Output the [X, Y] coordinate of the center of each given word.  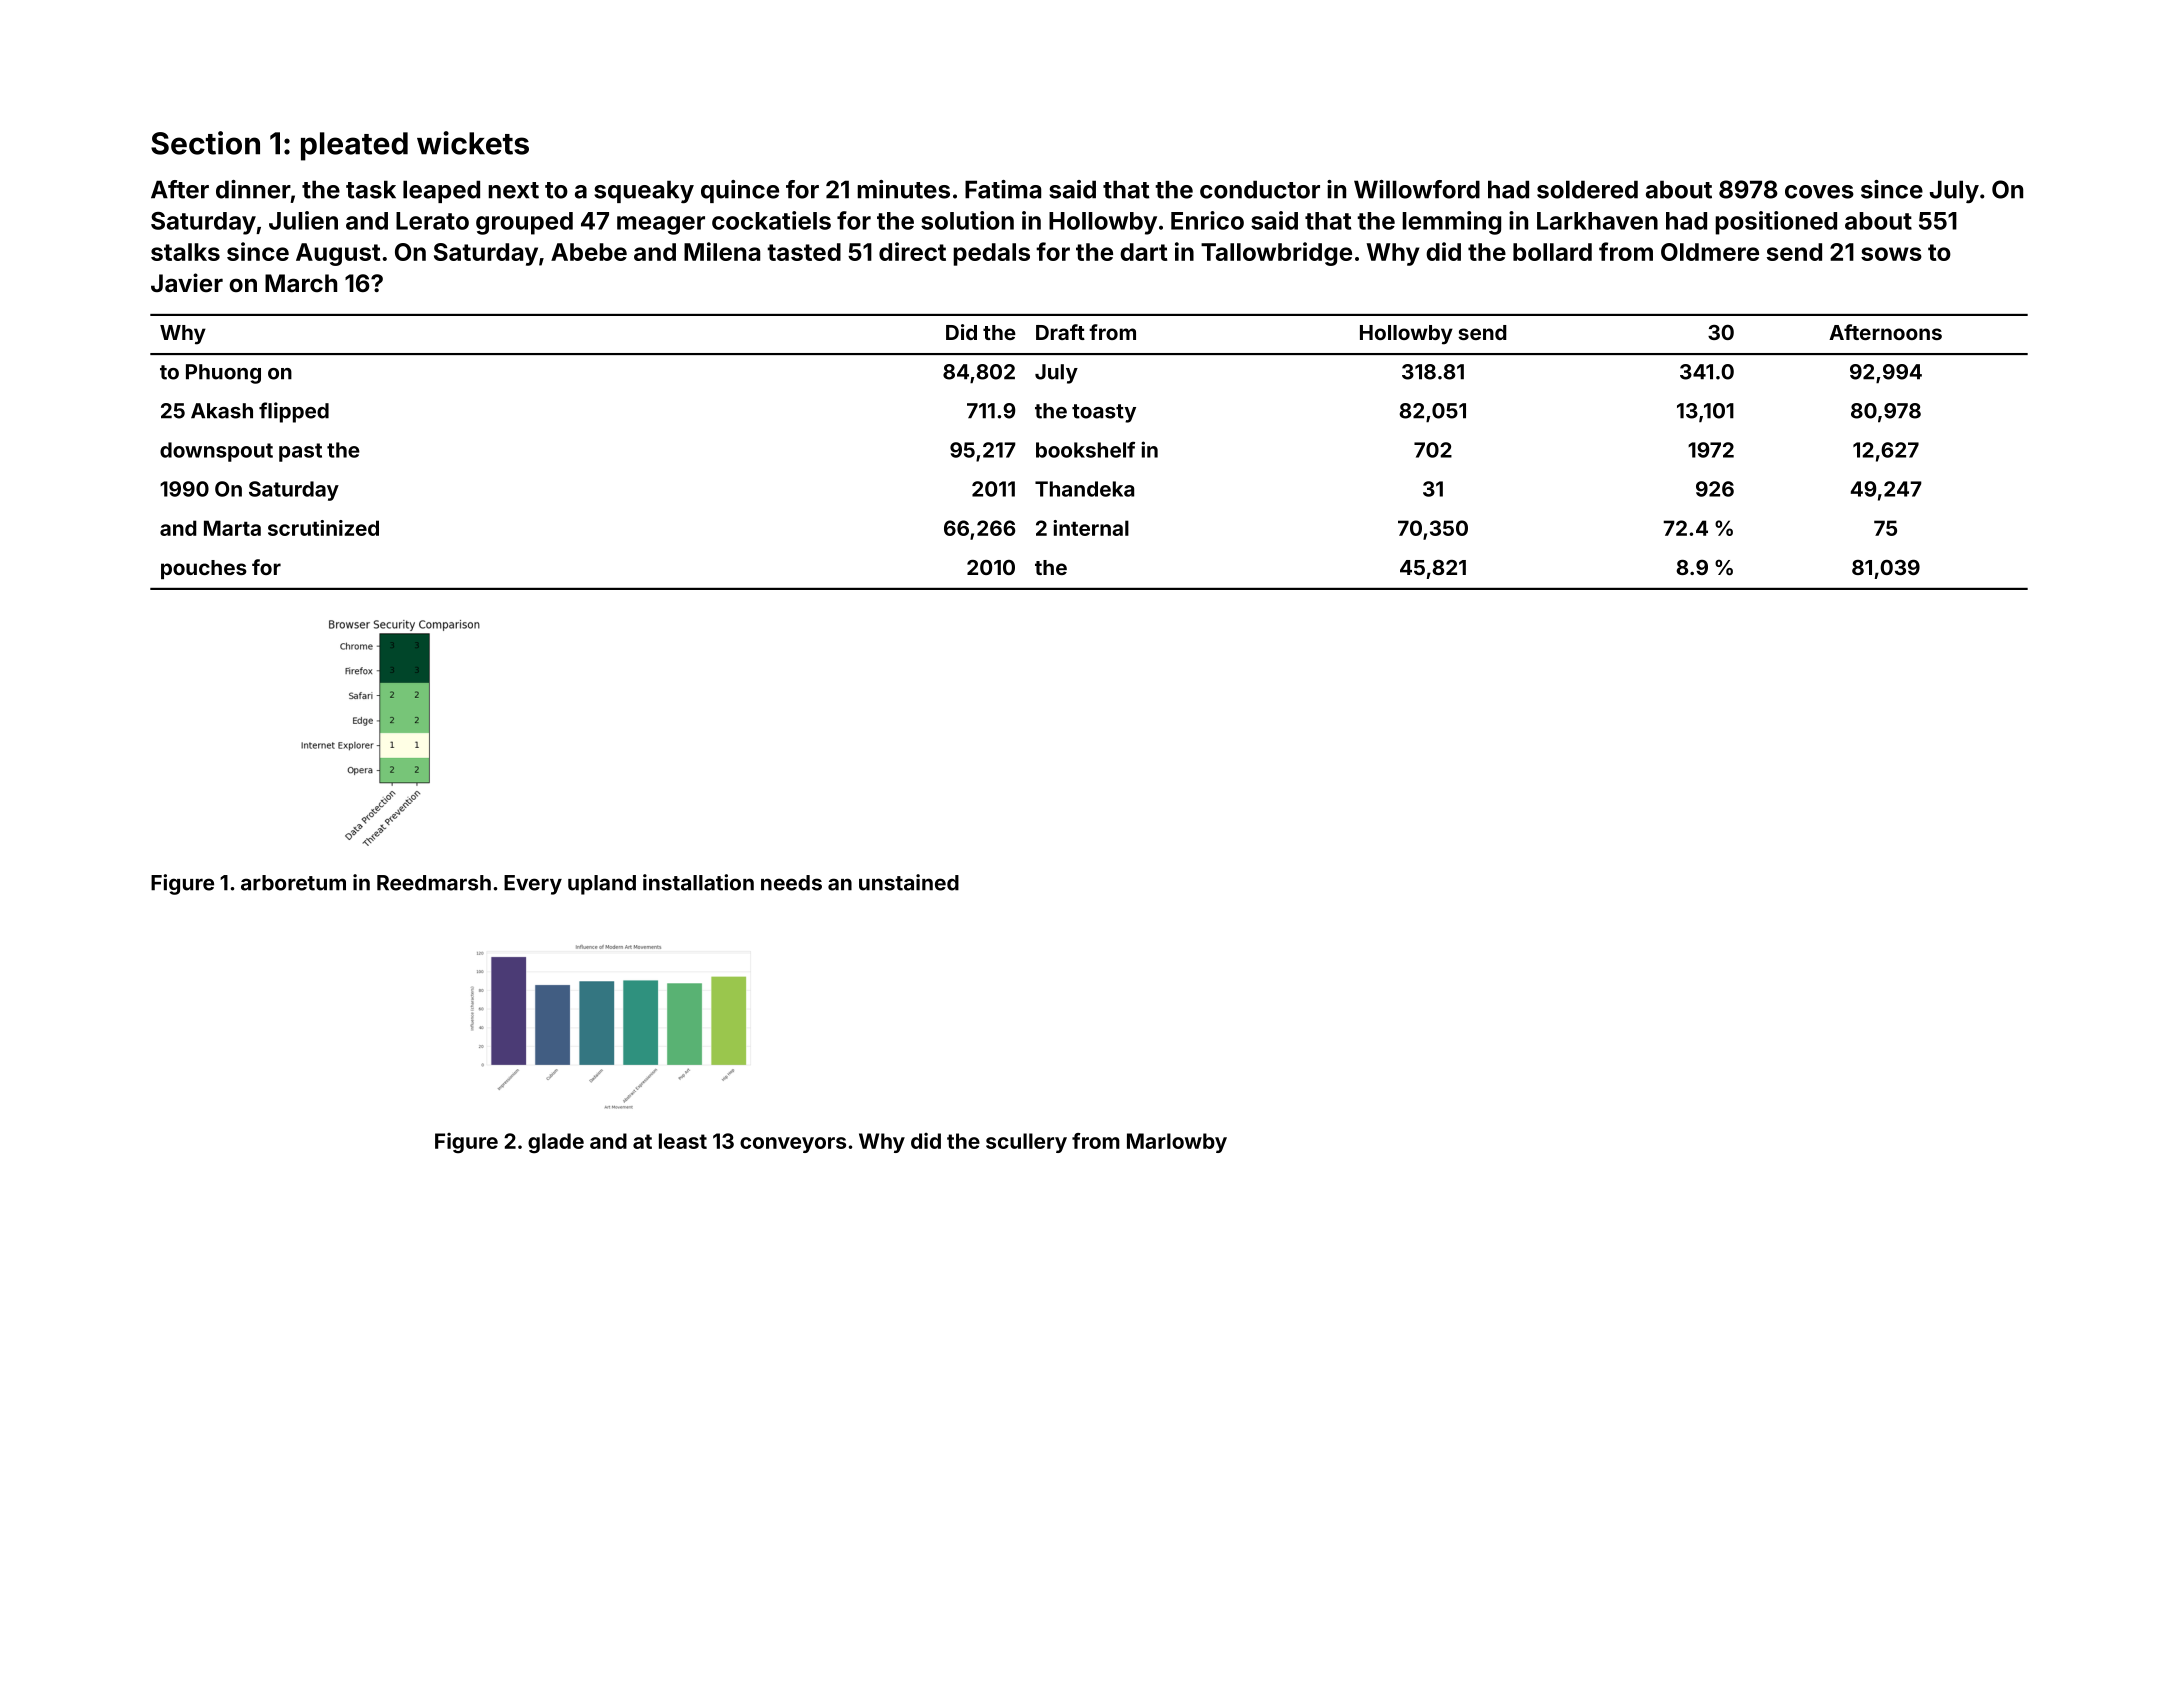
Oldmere [1710, 252]
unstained [909, 882]
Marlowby [1177, 1143]
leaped [441, 191]
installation [698, 882]
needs [791, 883]
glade [556, 1143]
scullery [1026, 1143]
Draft [1060, 332]
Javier [187, 283]
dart [1143, 252]
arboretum [293, 883]
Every [533, 885]
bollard [1552, 252]
